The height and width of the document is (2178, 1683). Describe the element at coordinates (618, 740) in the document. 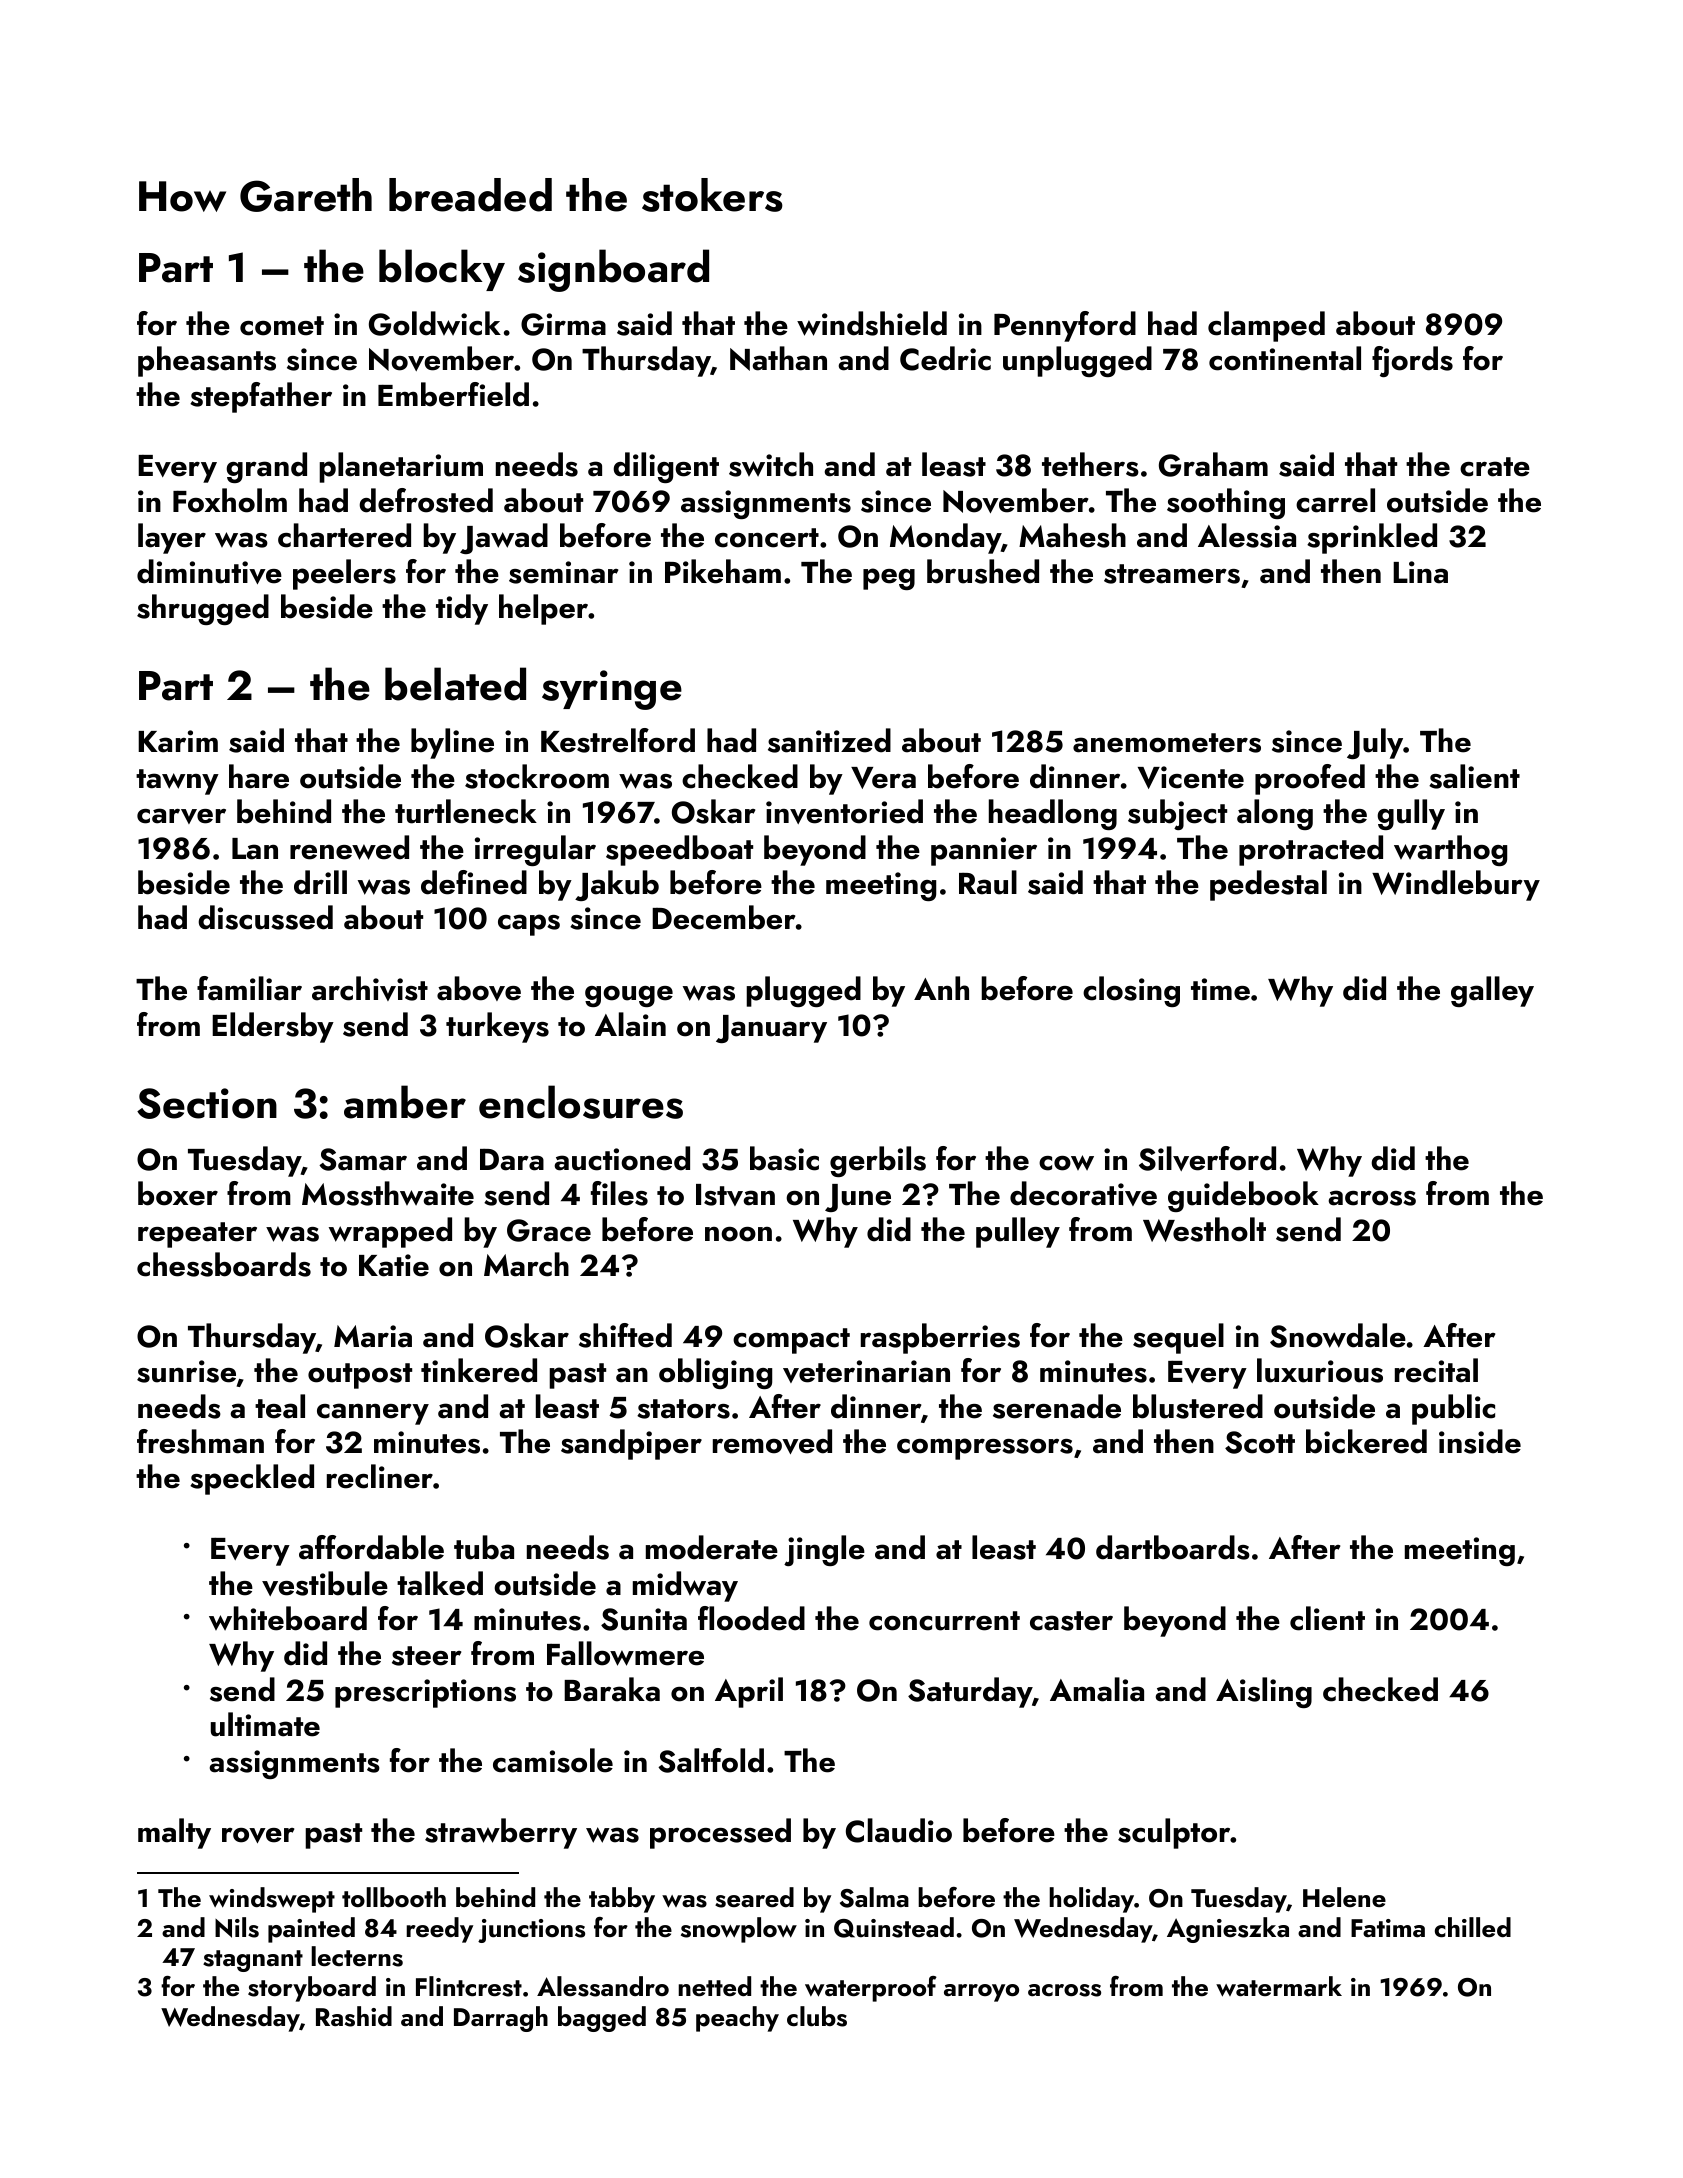

I see `Kestrelford` at that location.
